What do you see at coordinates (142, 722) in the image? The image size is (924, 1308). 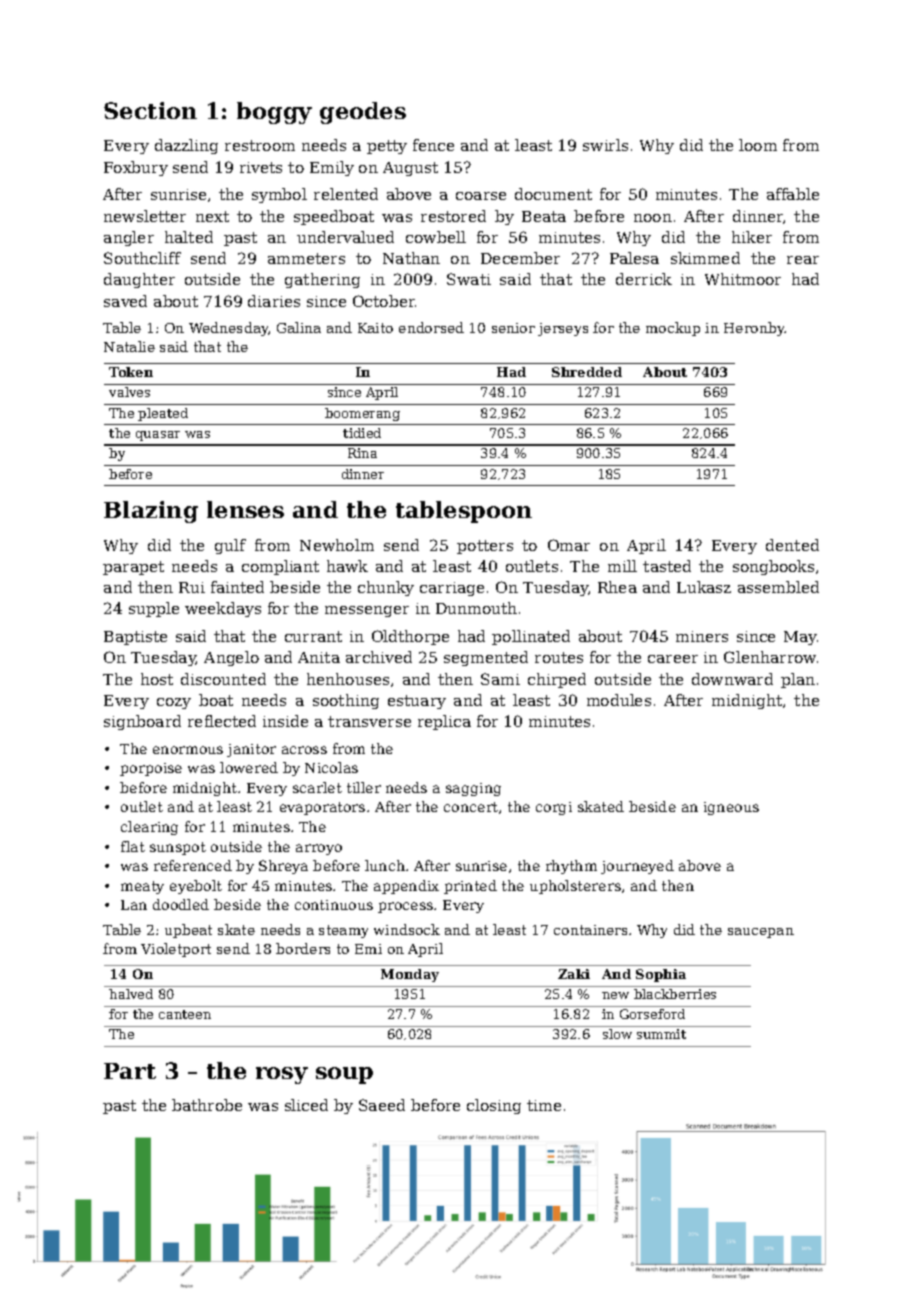 I see `signboard` at bounding box center [142, 722].
